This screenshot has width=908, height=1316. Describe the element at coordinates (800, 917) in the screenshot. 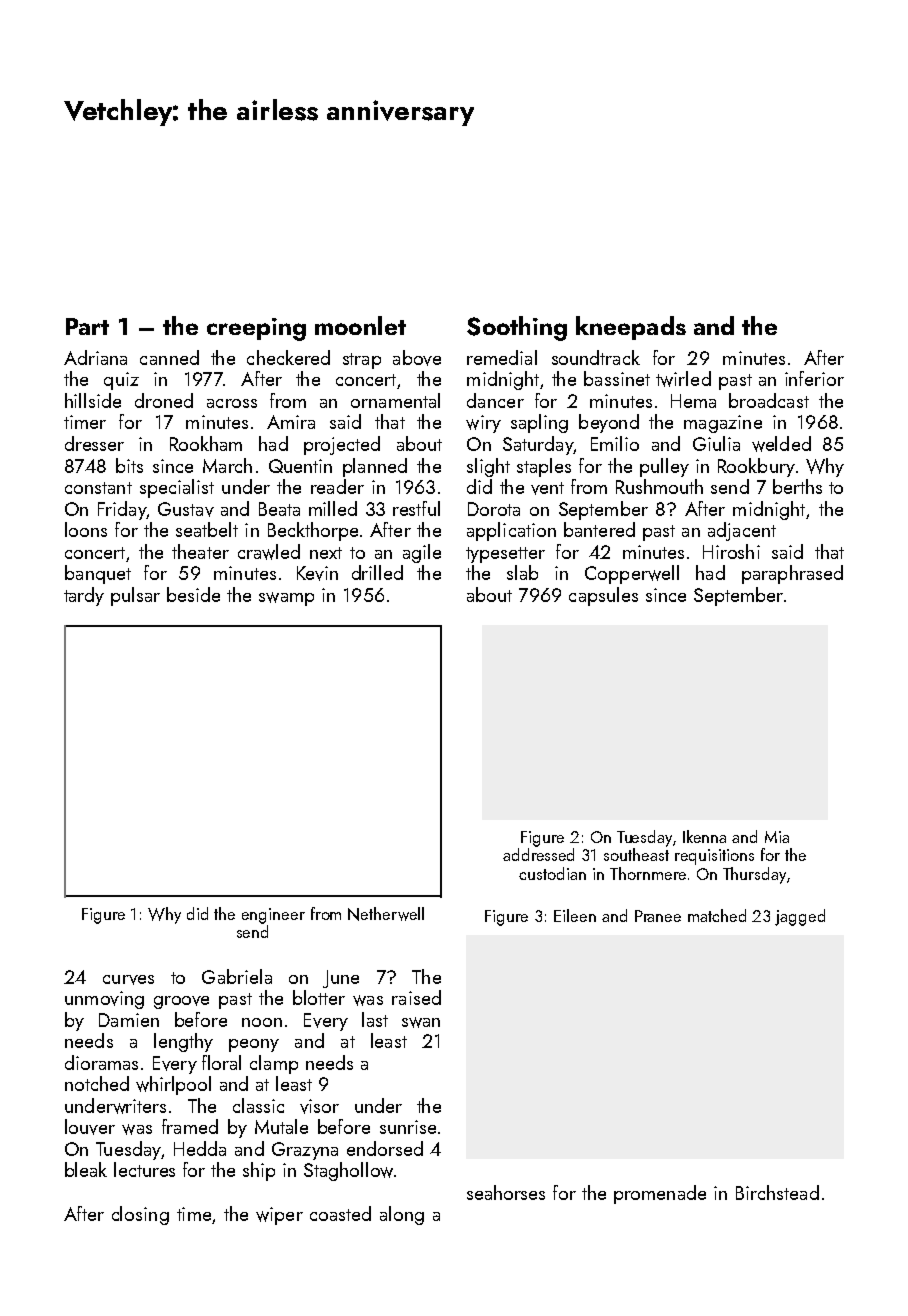

I see `jagged` at that location.
